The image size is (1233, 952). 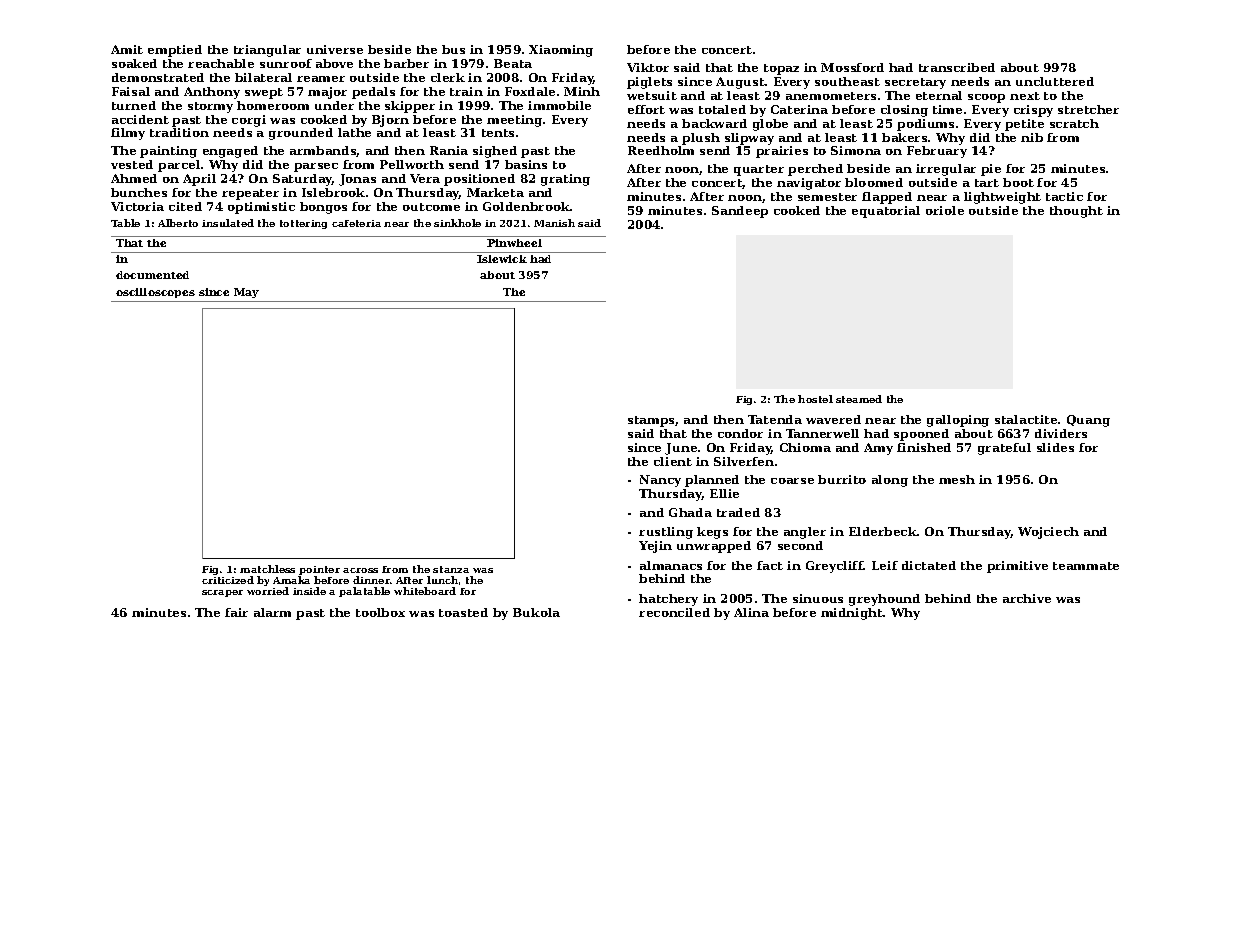 What do you see at coordinates (513, 63) in the page?
I see `Beata` at bounding box center [513, 63].
